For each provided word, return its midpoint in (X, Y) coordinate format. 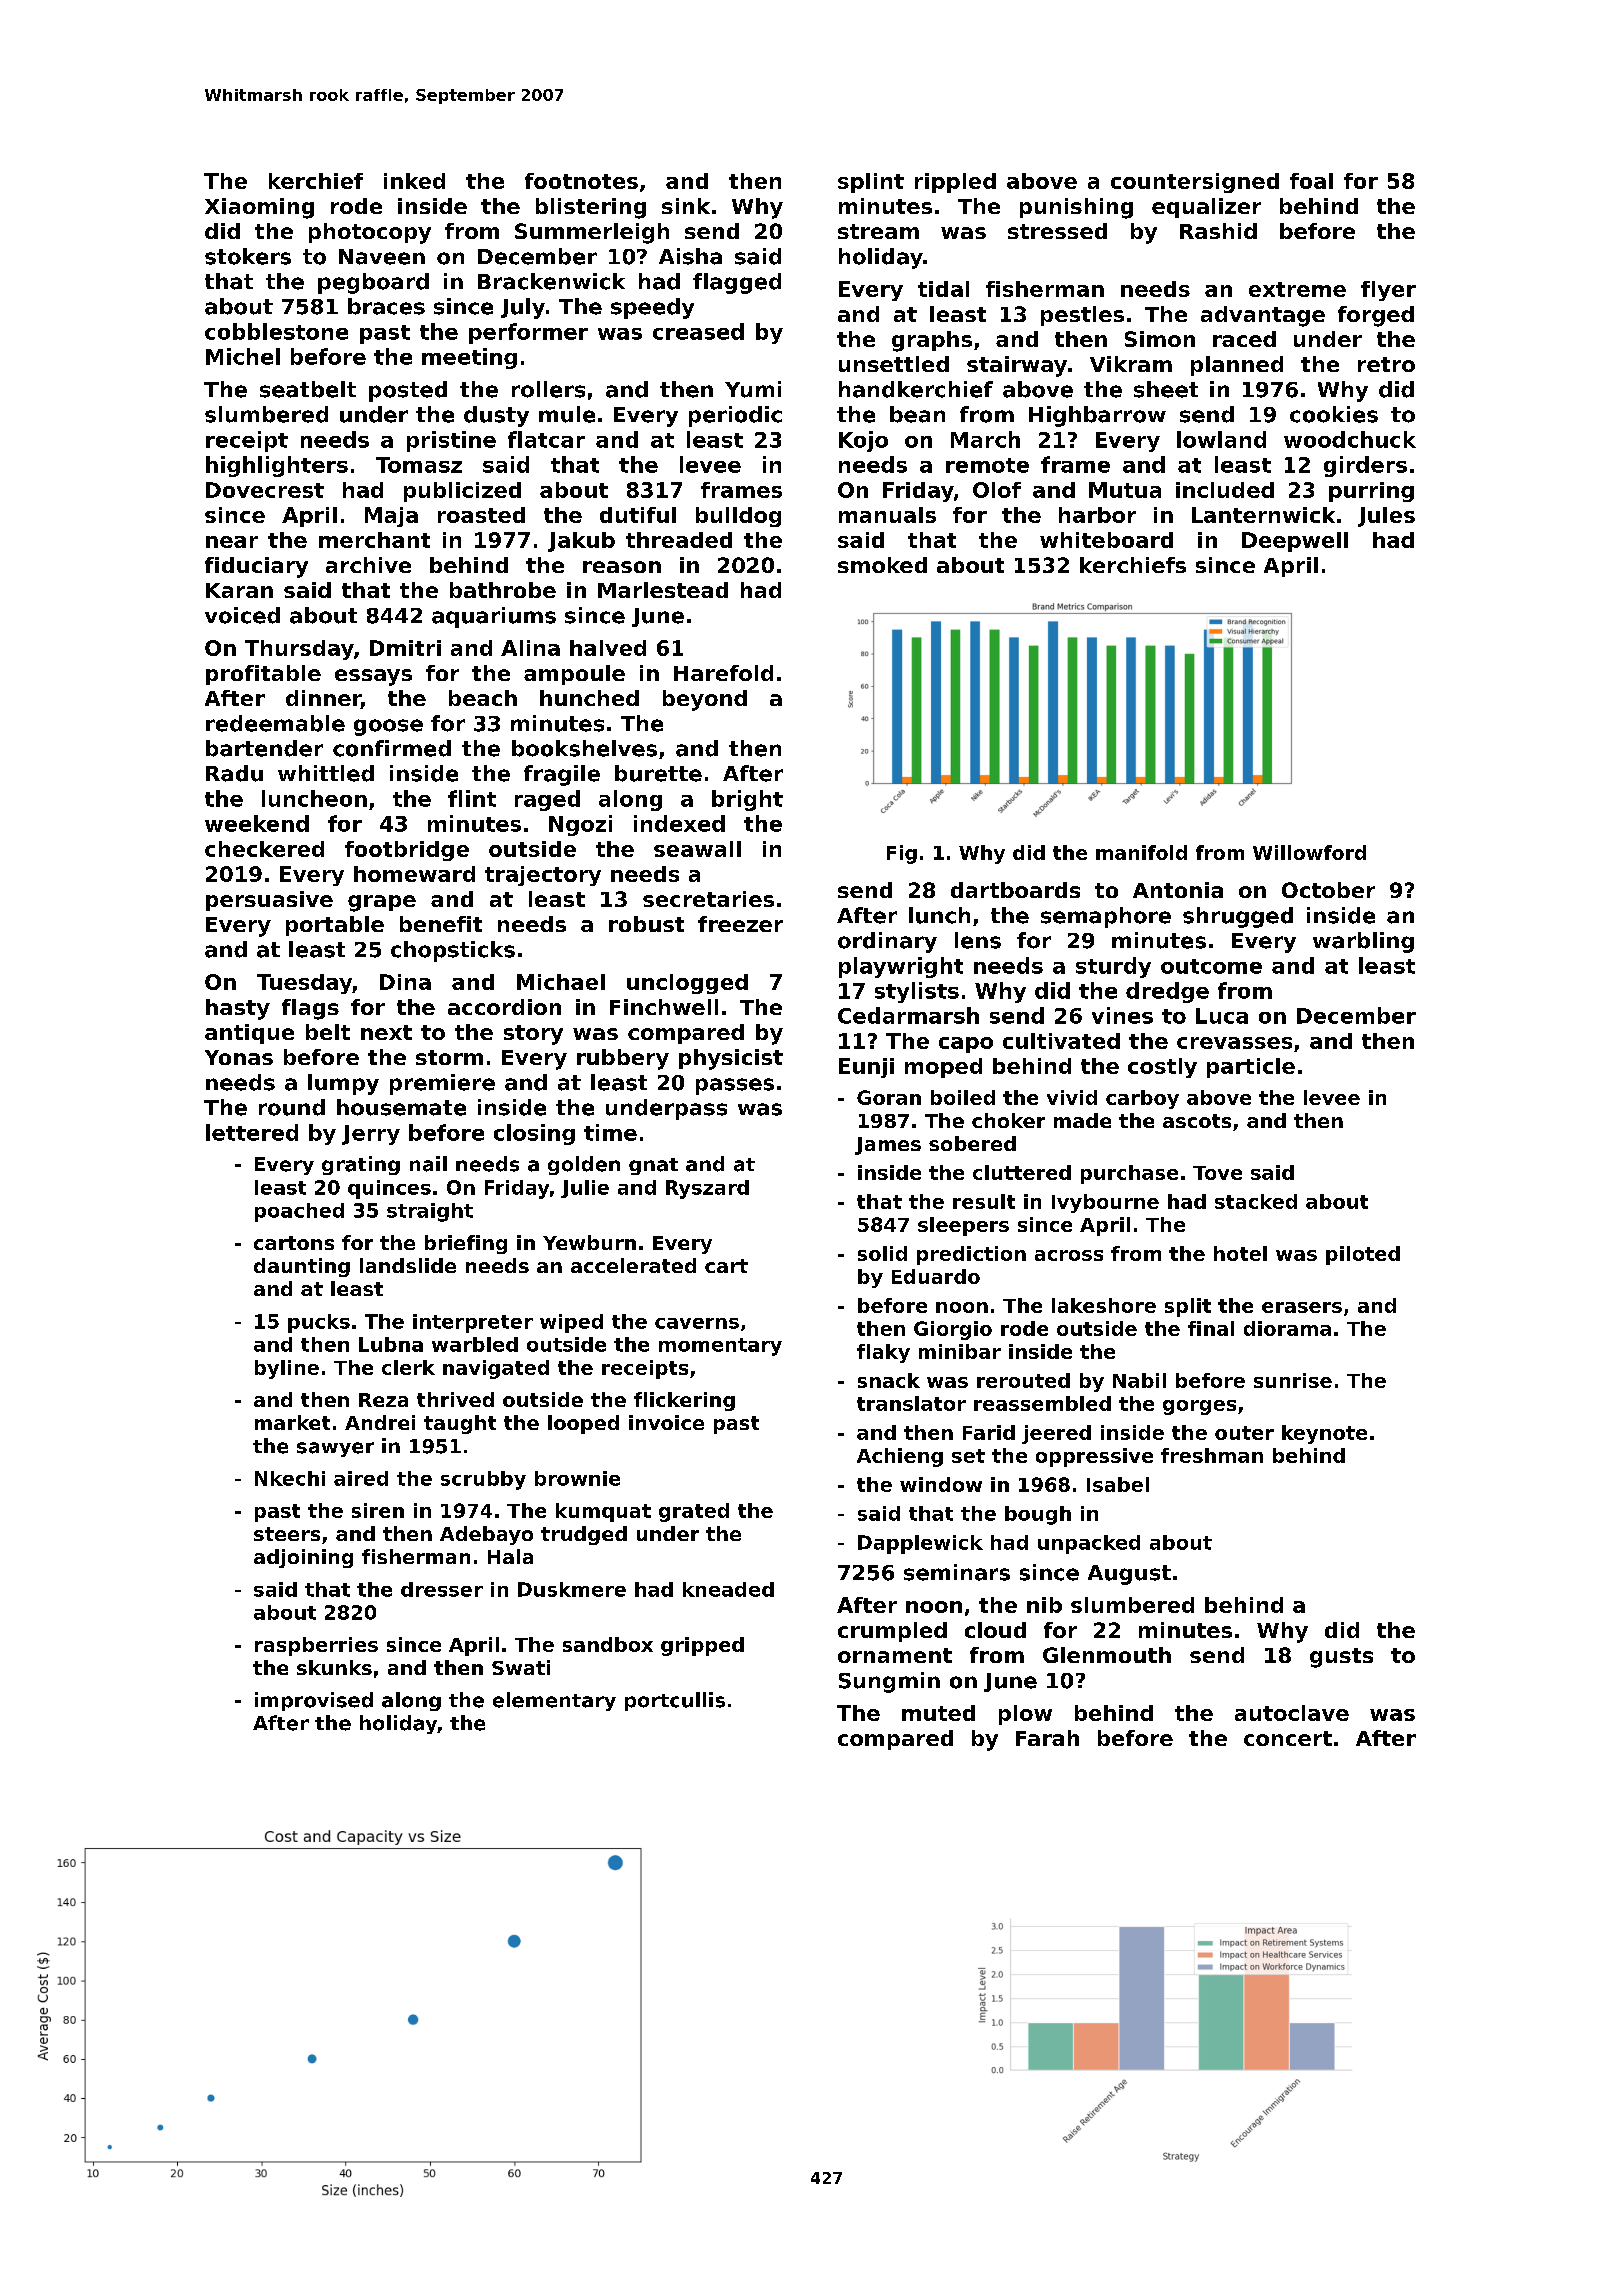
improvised (314, 1701)
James (888, 1146)
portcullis (675, 1701)
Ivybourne (1105, 1203)
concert (1288, 1738)
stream (878, 231)
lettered (252, 1132)
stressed (1057, 231)
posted (408, 391)
